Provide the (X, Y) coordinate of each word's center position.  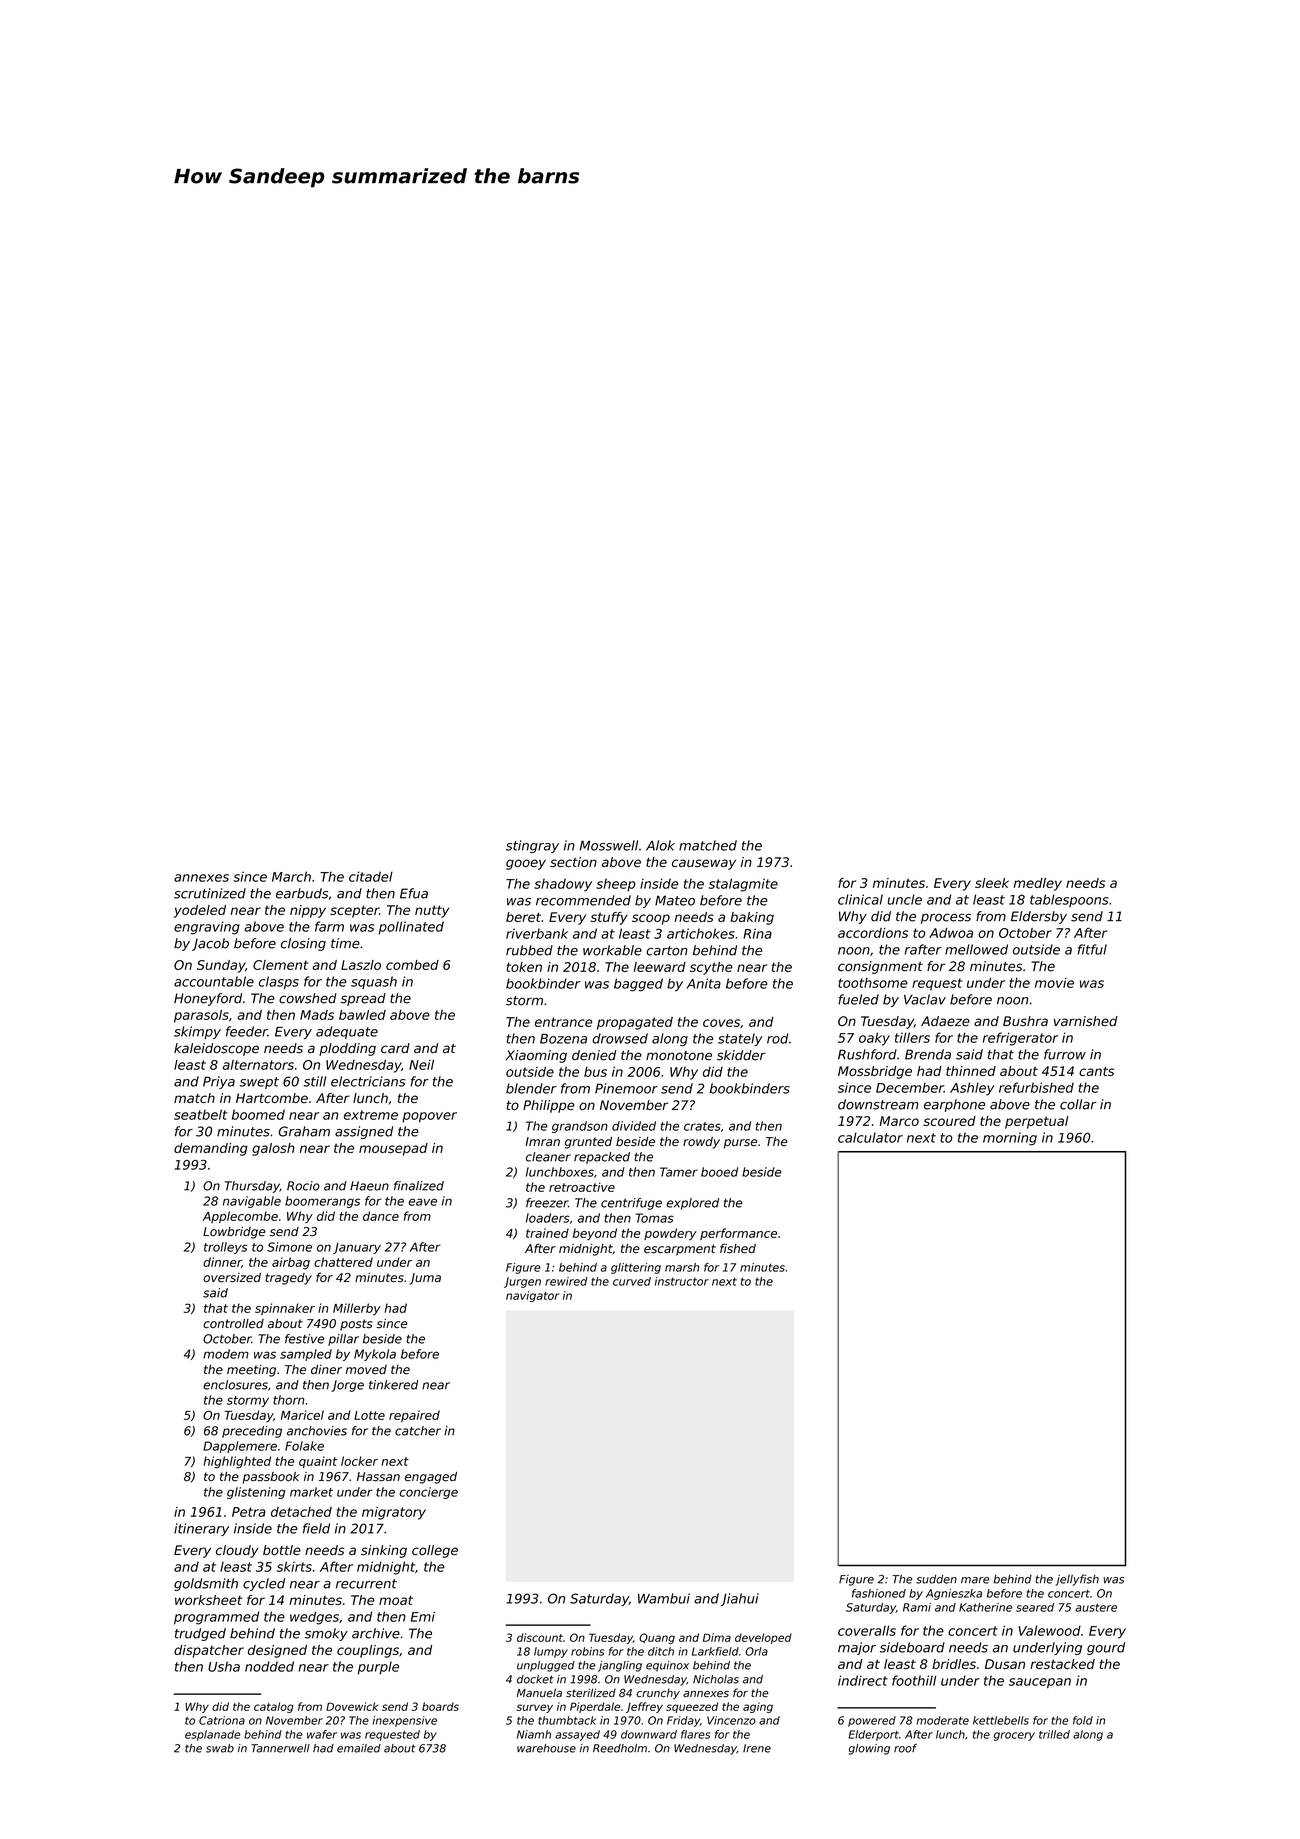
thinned (971, 1071)
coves (721, 1023)
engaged (431, 1478)
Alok (660, 845)
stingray (532, 846)
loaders (548, 1218)
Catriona (222, 1720)
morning (1010, 1139)
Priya (219, 1082)
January (357, 1248)
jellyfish (1077, 1580)
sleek (992, 883)
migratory (394, 1513)
